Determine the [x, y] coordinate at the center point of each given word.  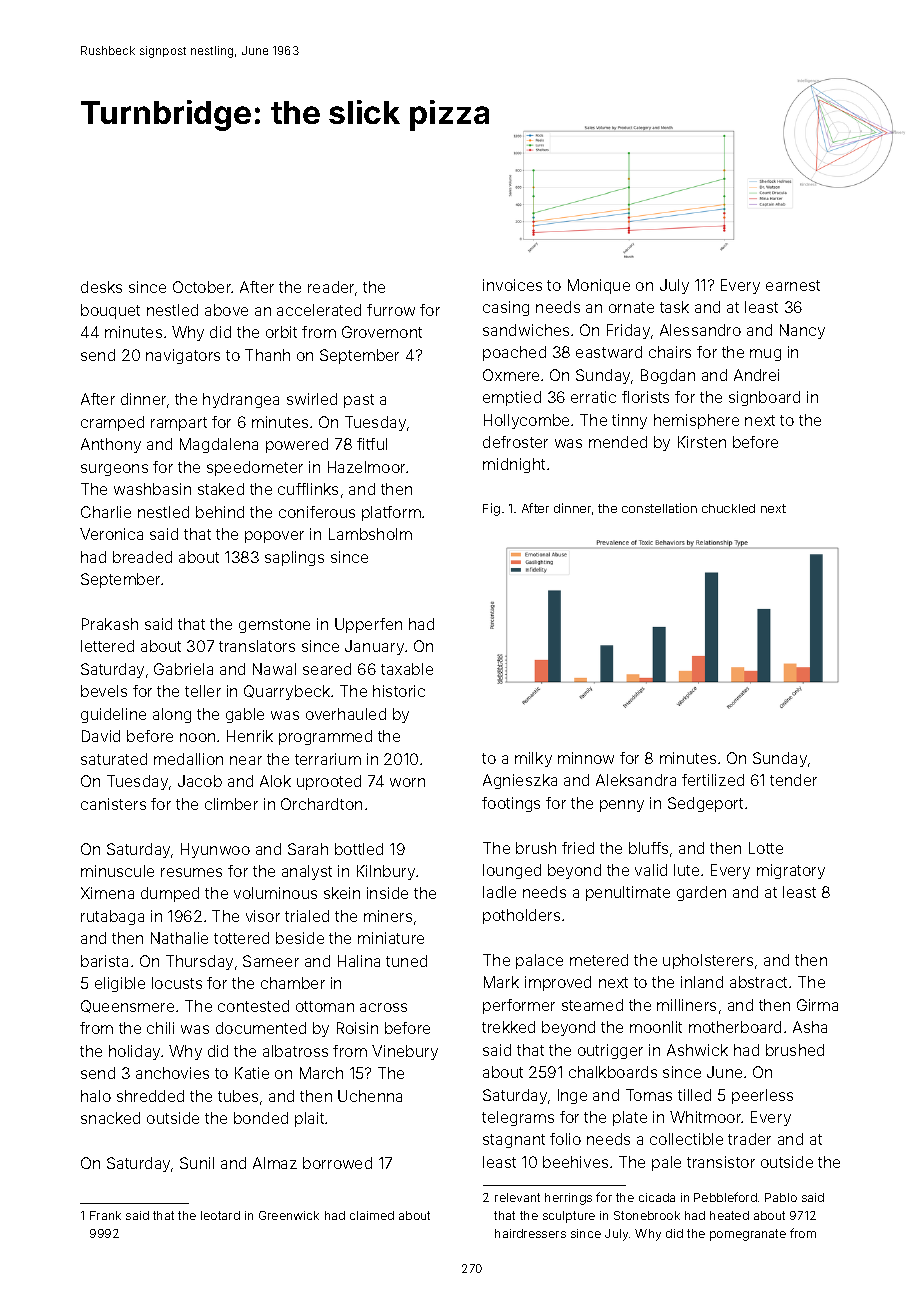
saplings [294, 558]
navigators [183, 356]
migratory [791, 871]
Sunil [197, 1163]
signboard [764, 398]
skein [342, 893]
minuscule [117, 871]
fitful [372, 444]
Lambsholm [370, 534]
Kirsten [702, 442]
